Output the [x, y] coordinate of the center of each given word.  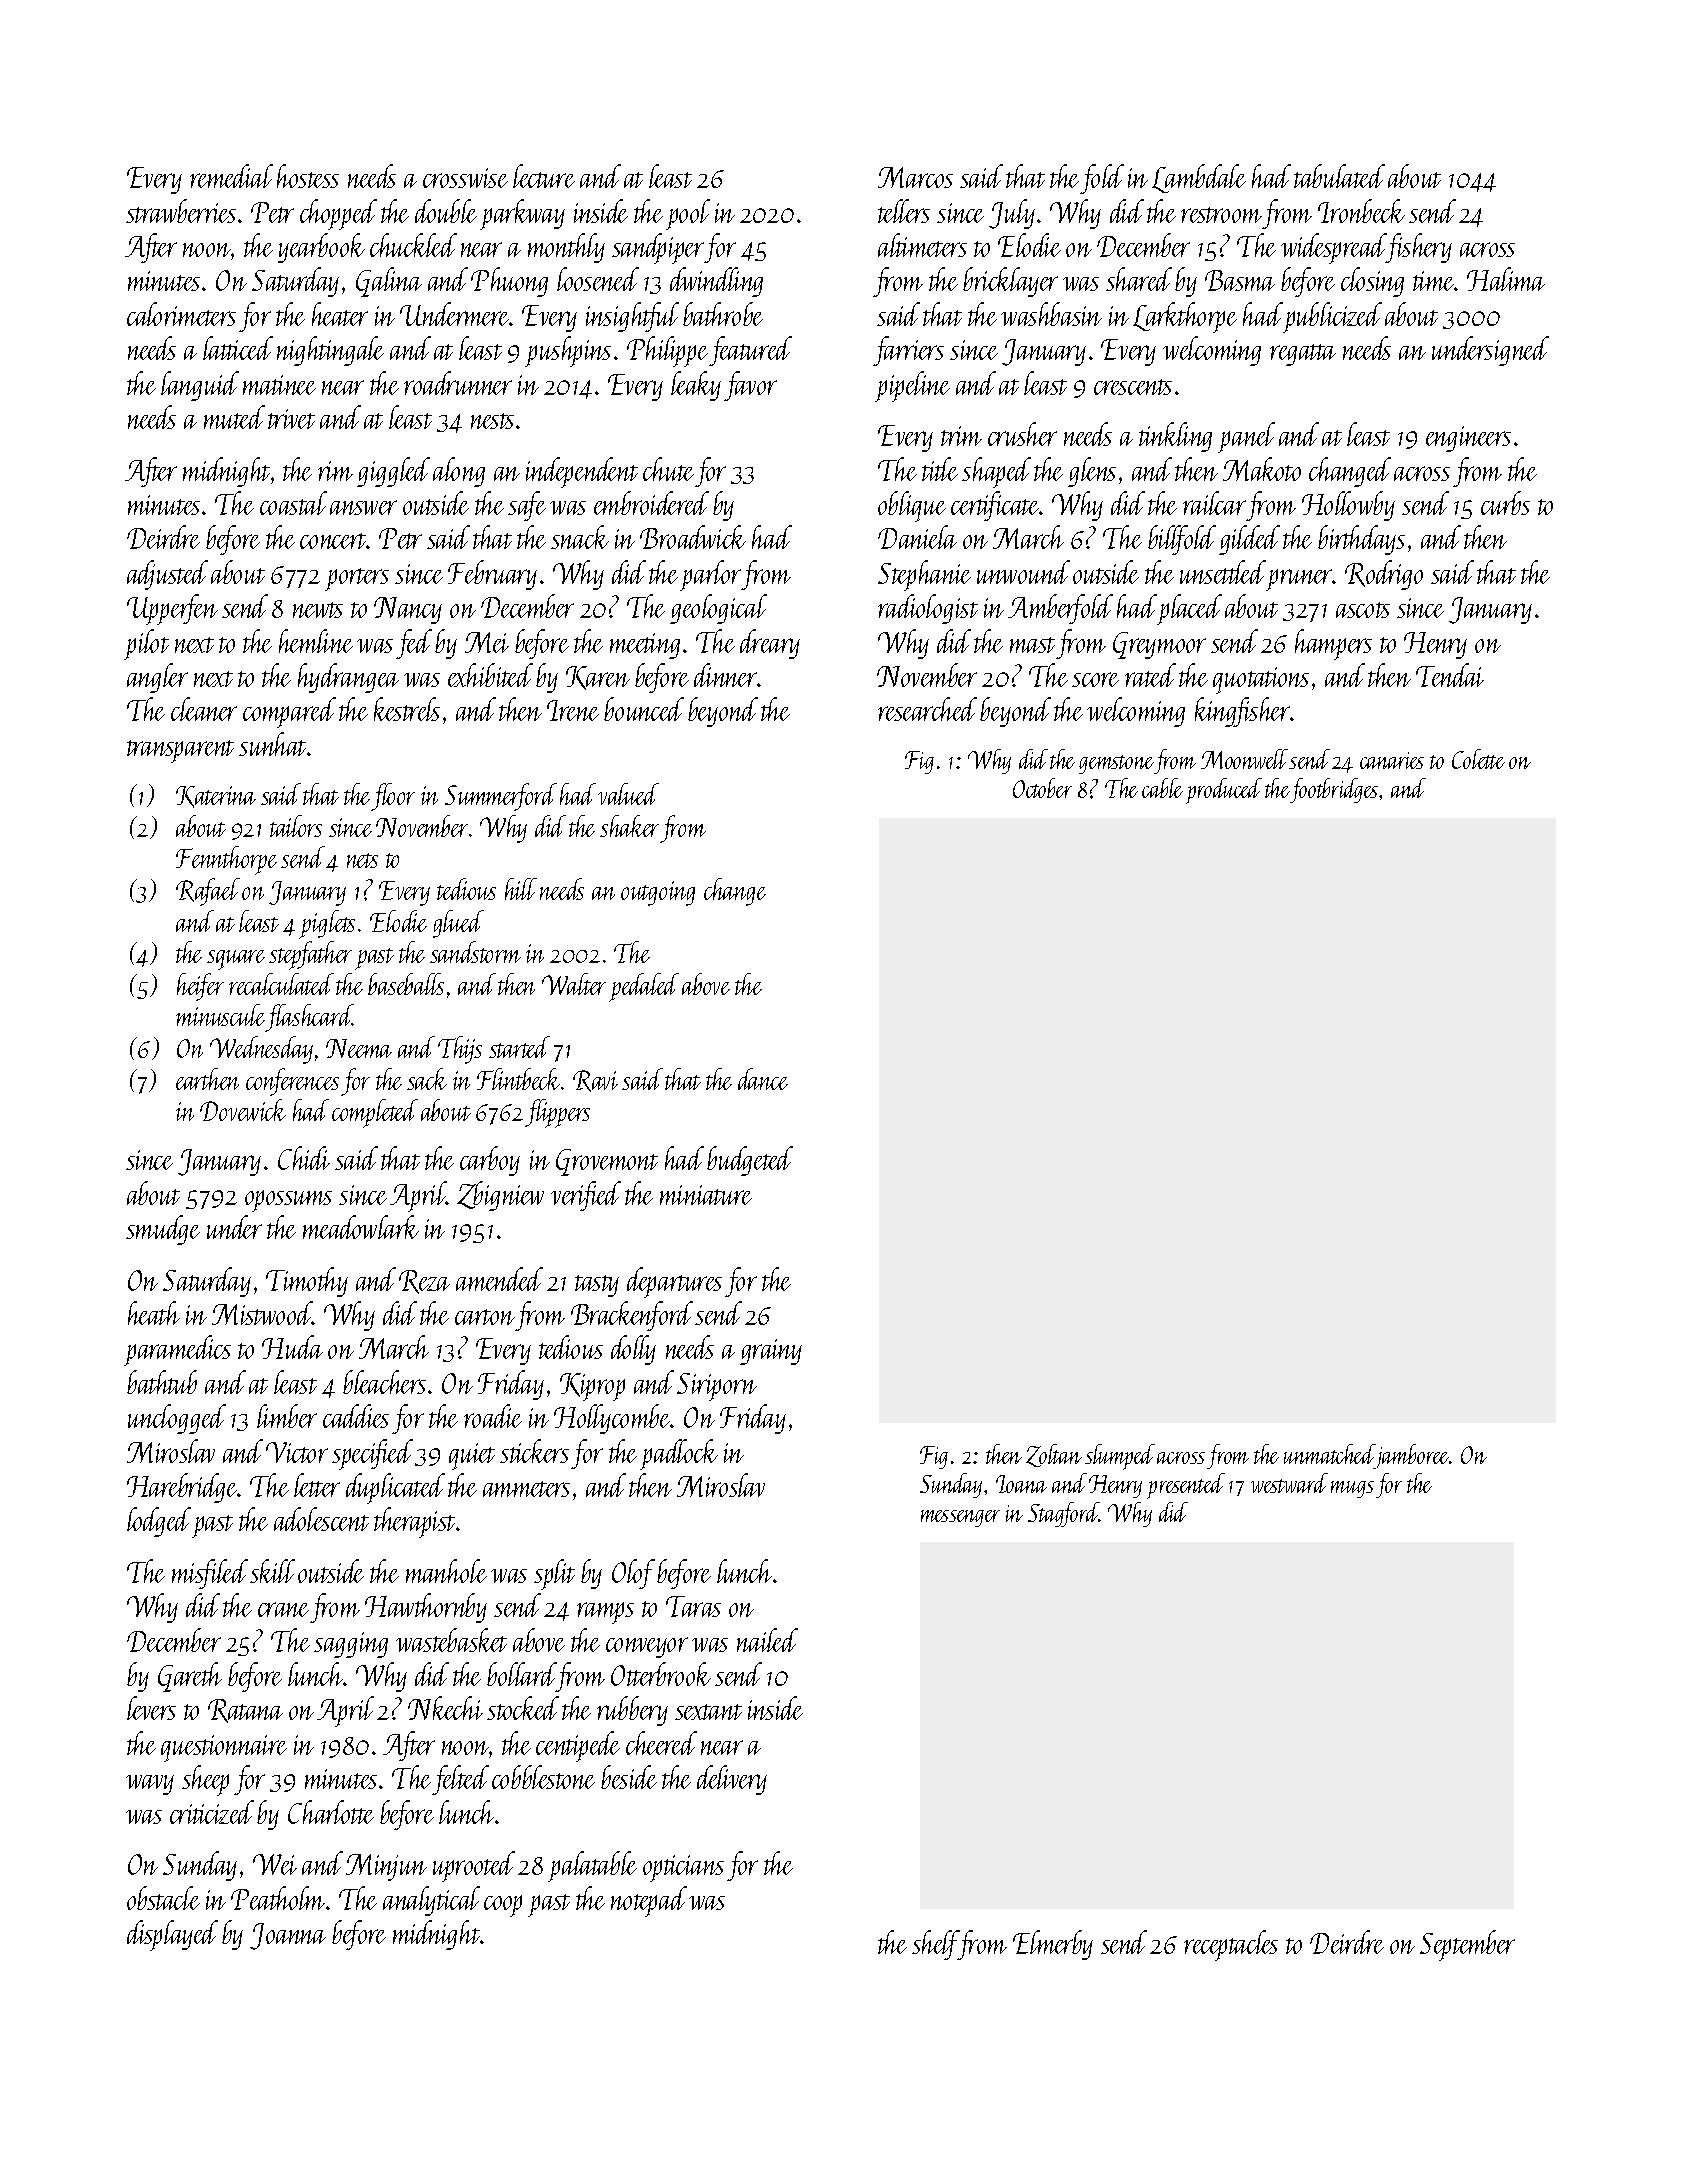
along [459, 472]
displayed [172, 1935]
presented [1186, 1486]
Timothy [307, 1282]
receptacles [1231, 1945]
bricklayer [1010, 282]
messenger [960, 1518]
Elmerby [1053, 1945]
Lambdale [1199, 178]
